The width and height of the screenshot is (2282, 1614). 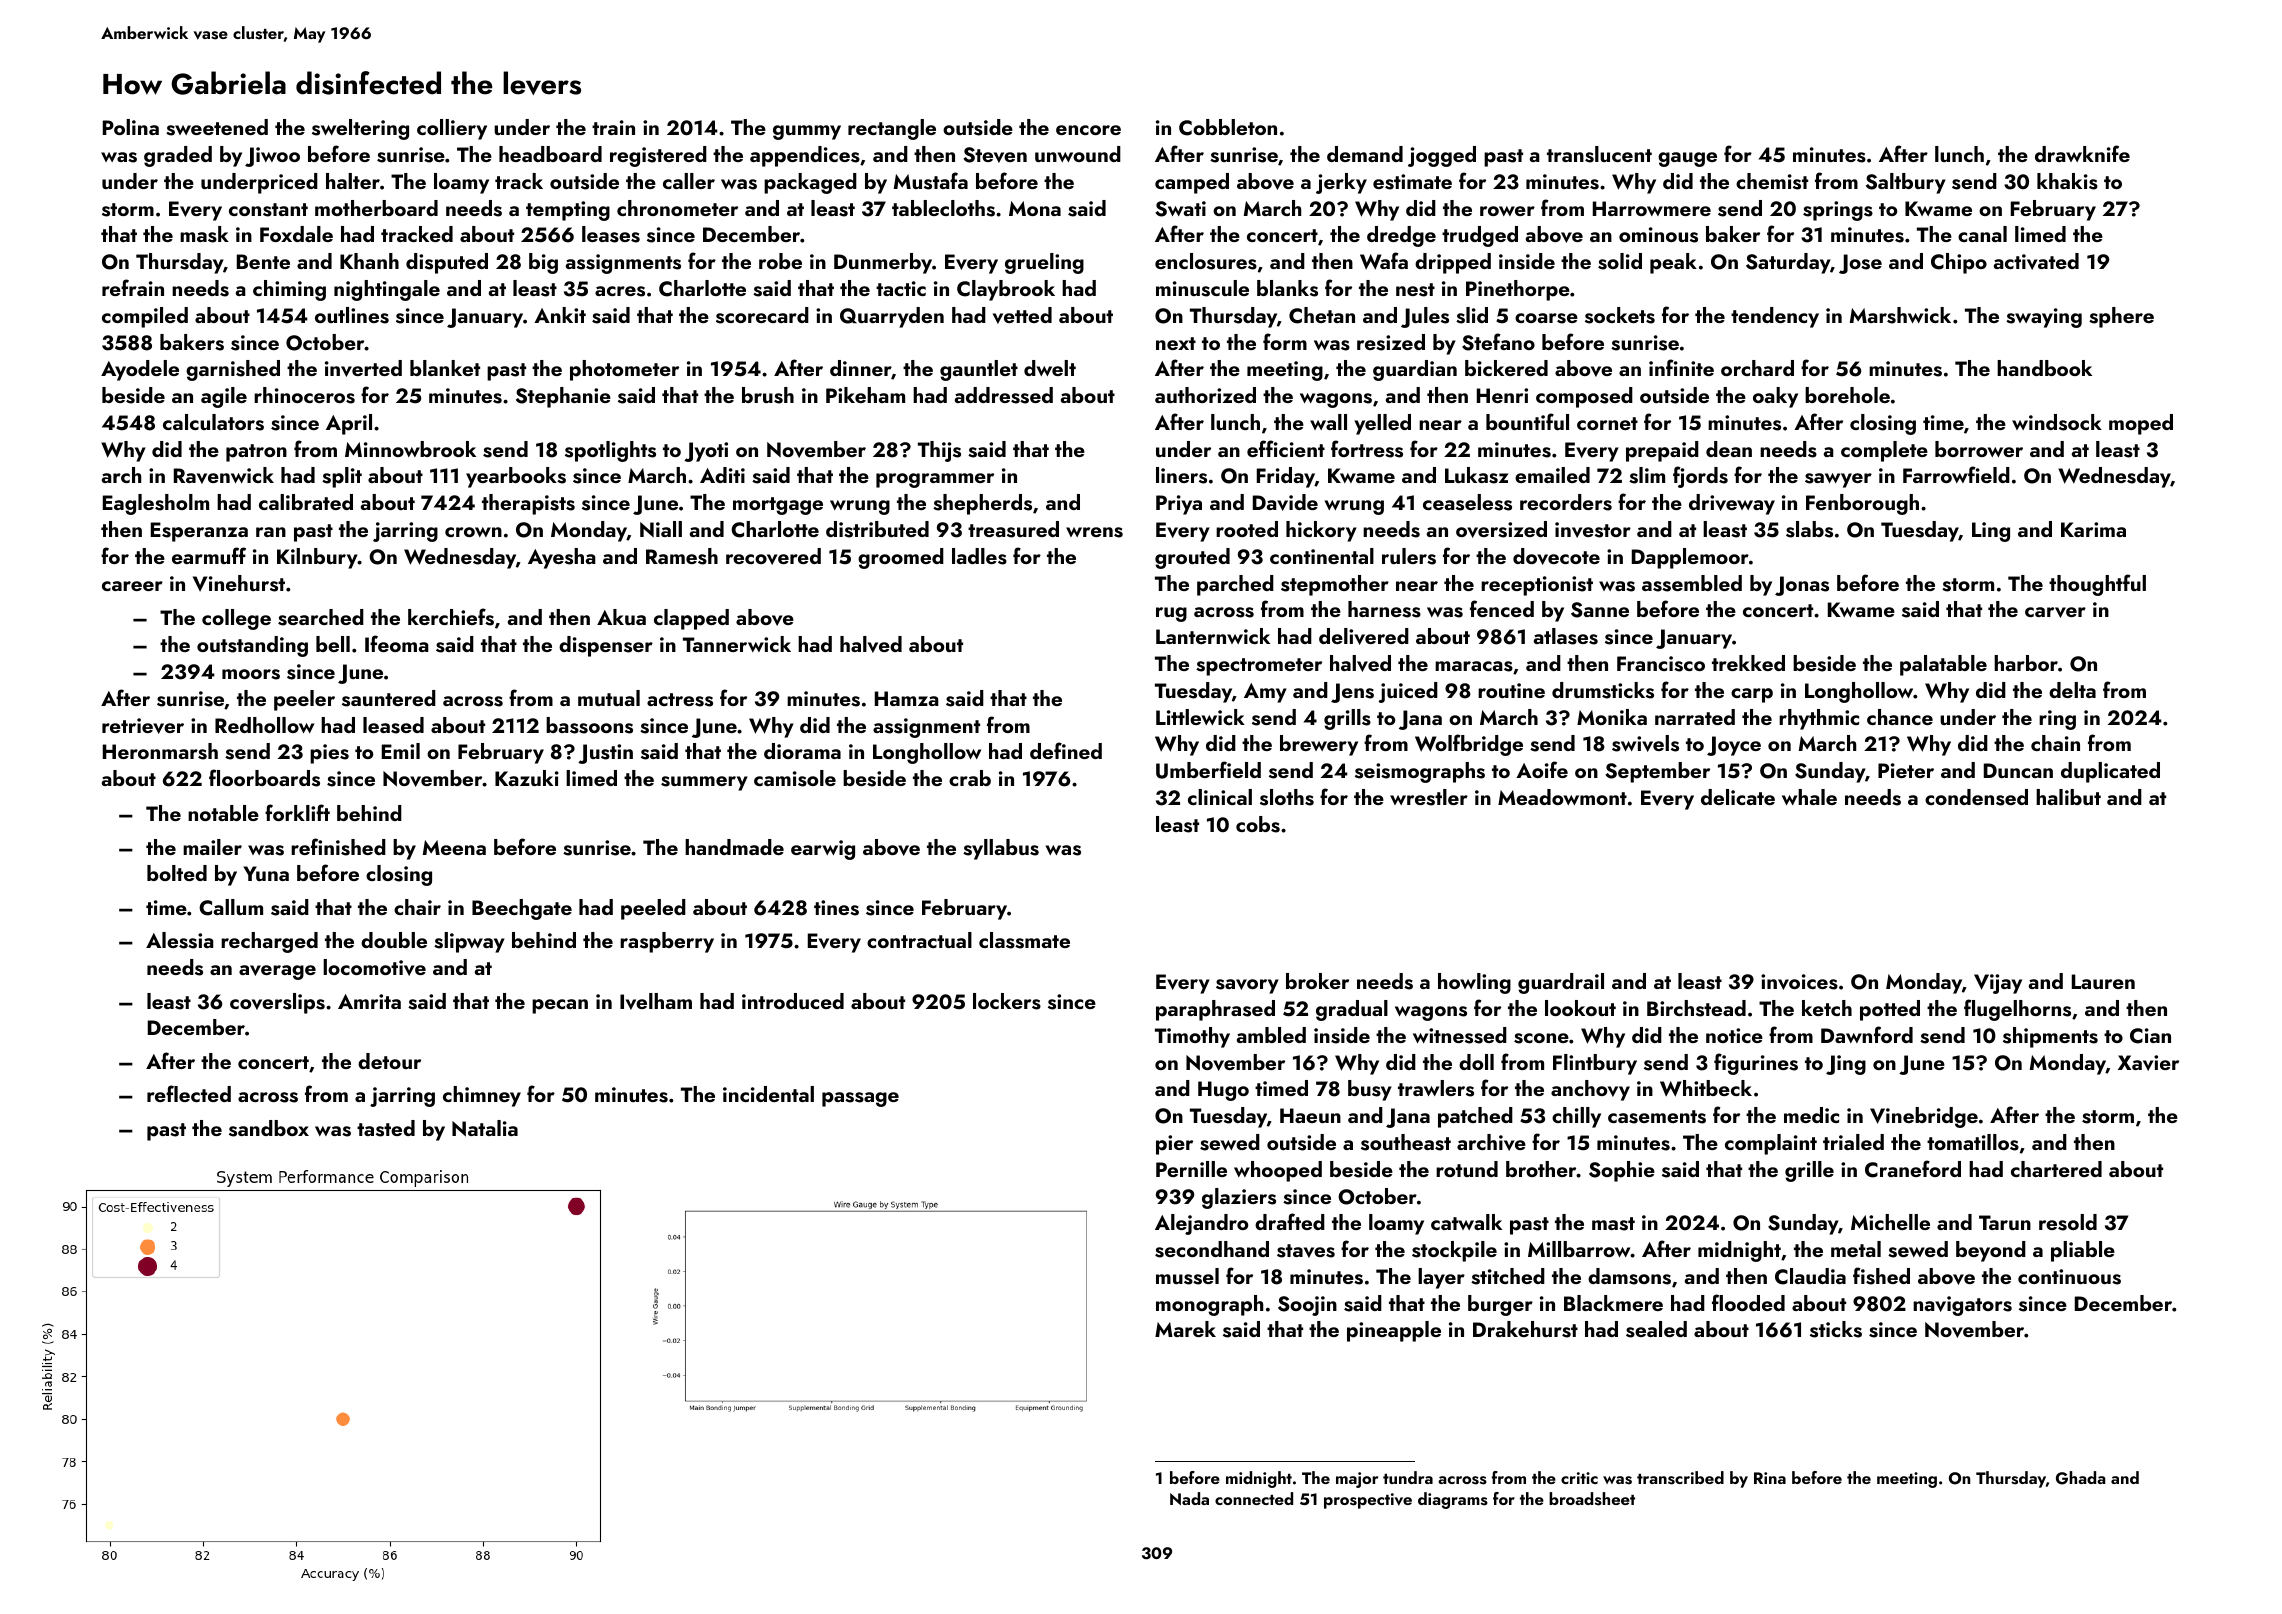 I want to click on prospective, so click(x=1368, y=1501).
